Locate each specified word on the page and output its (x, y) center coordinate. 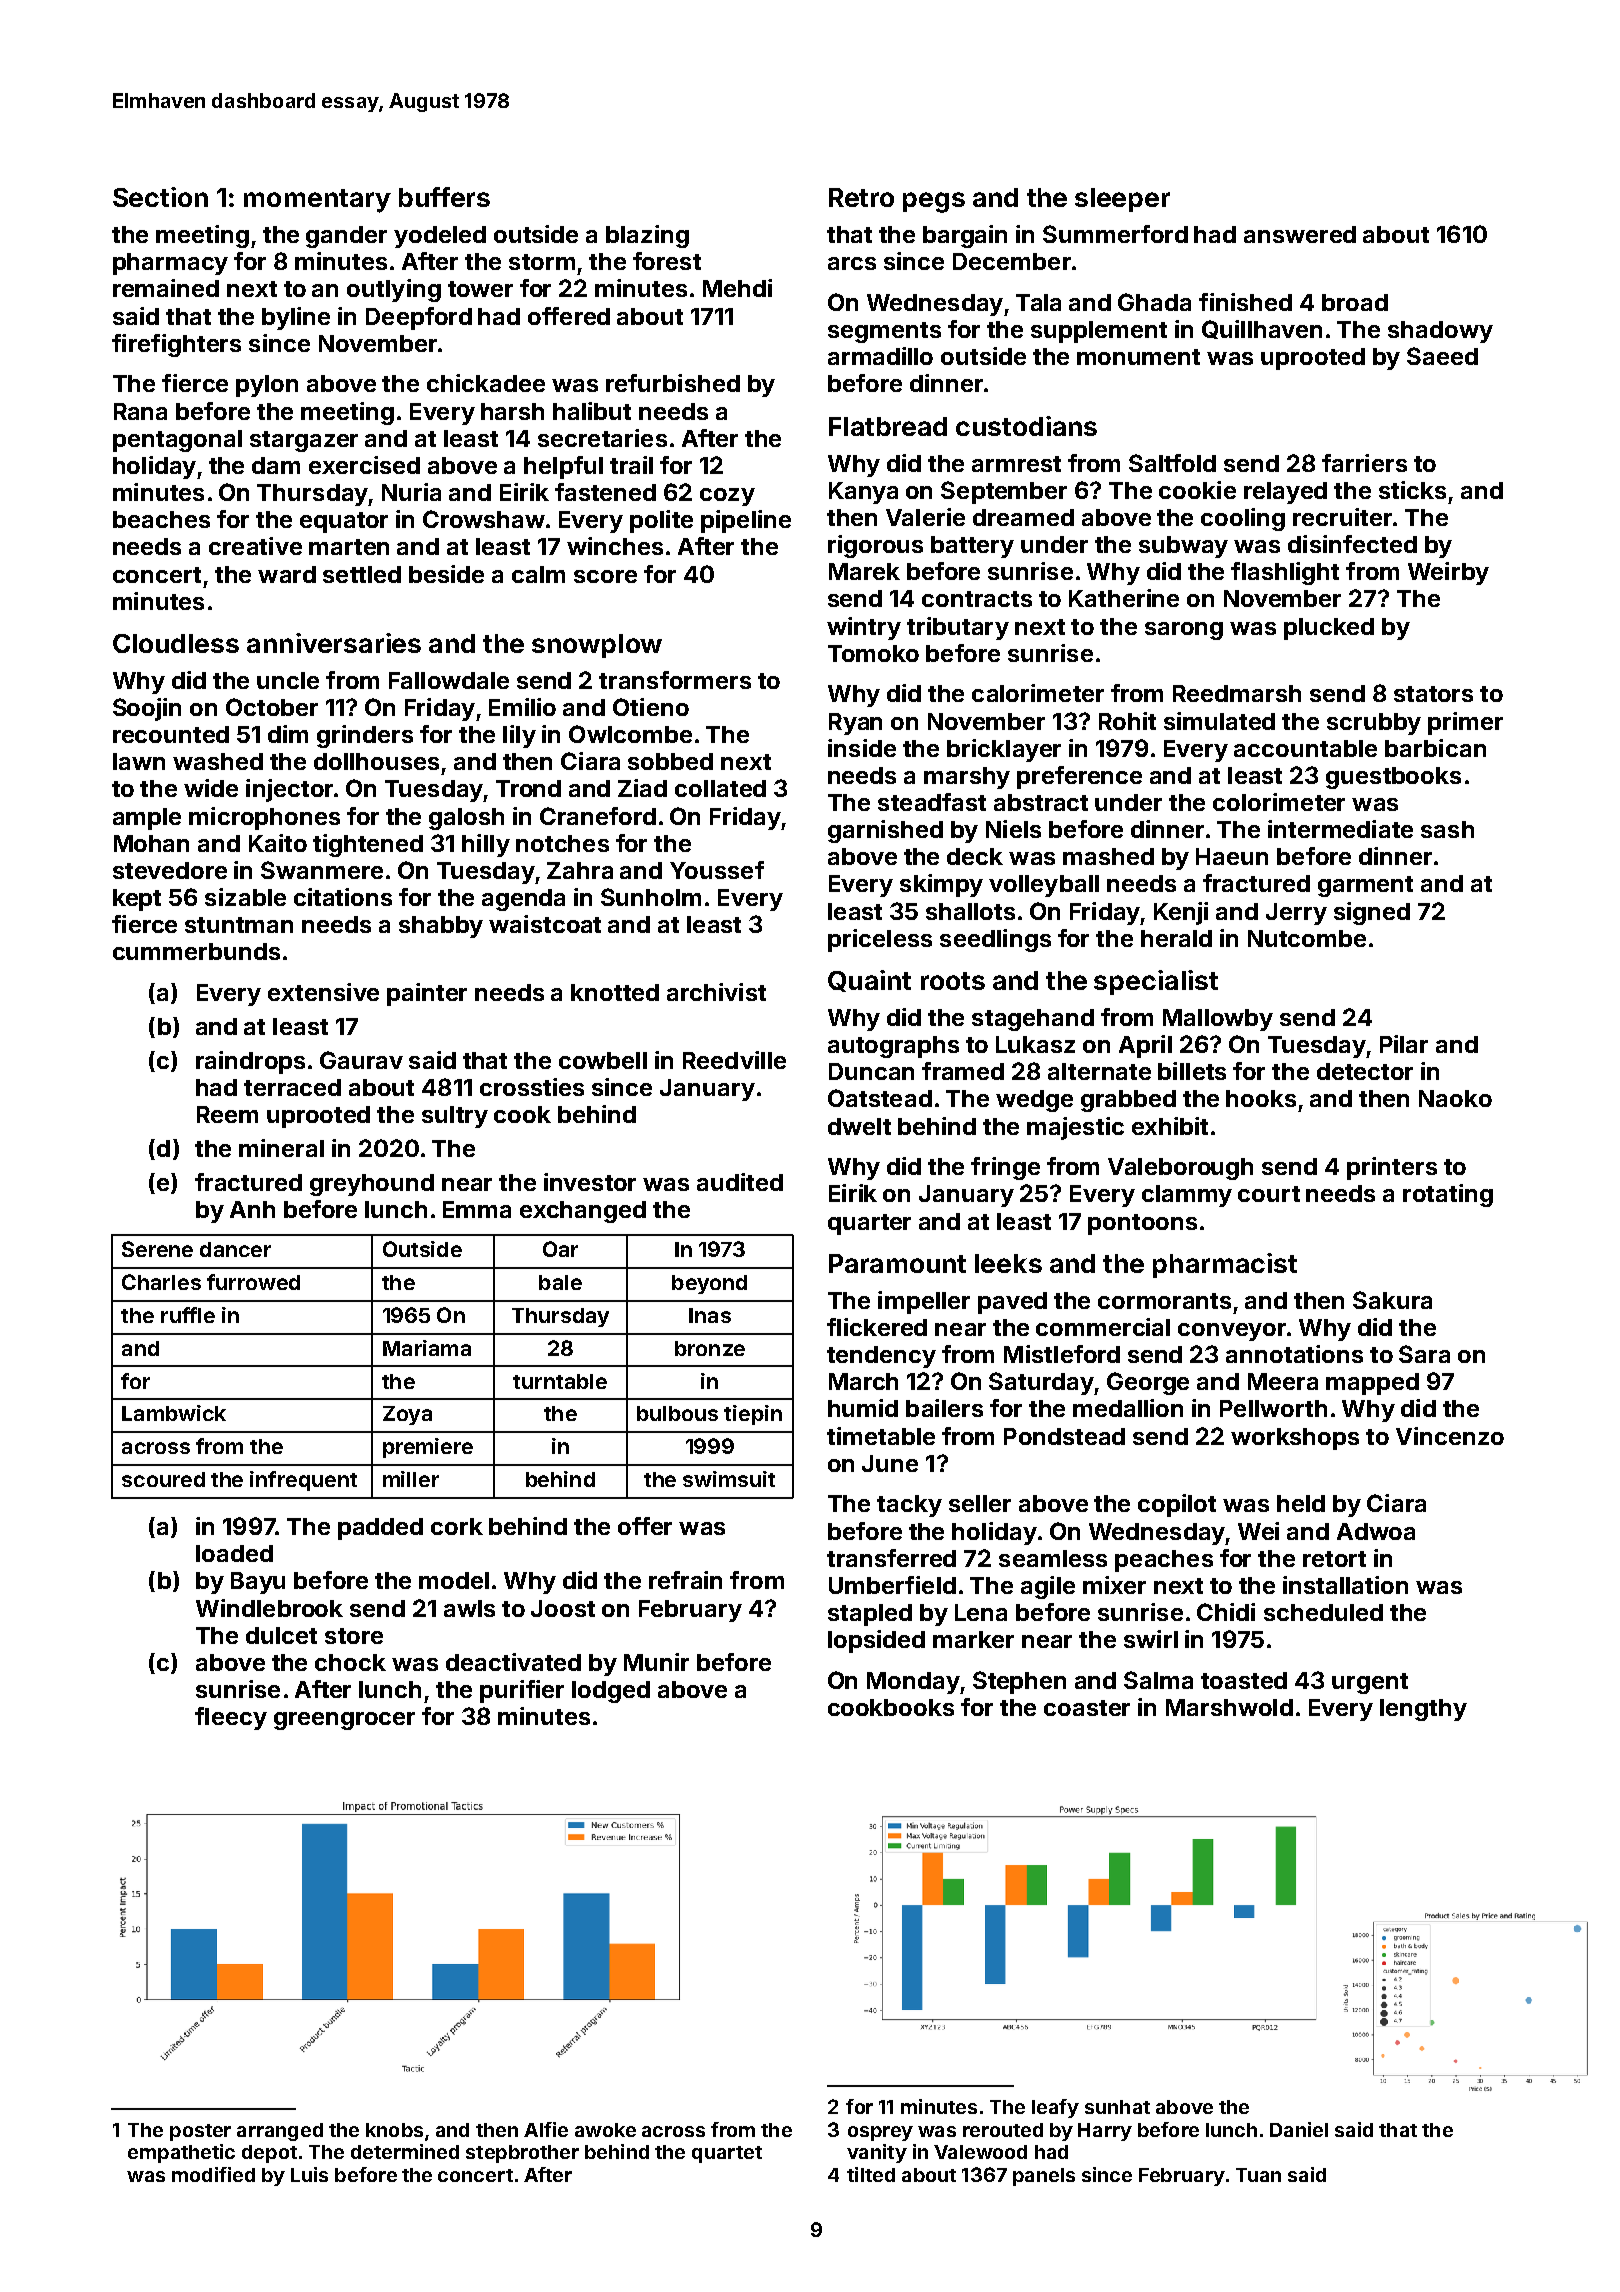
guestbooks (1393, 778)
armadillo (880, 356)
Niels (1013, 829)
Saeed (1442, 356)
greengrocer (344, 1721)
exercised (364, 465)
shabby (441, 927)
